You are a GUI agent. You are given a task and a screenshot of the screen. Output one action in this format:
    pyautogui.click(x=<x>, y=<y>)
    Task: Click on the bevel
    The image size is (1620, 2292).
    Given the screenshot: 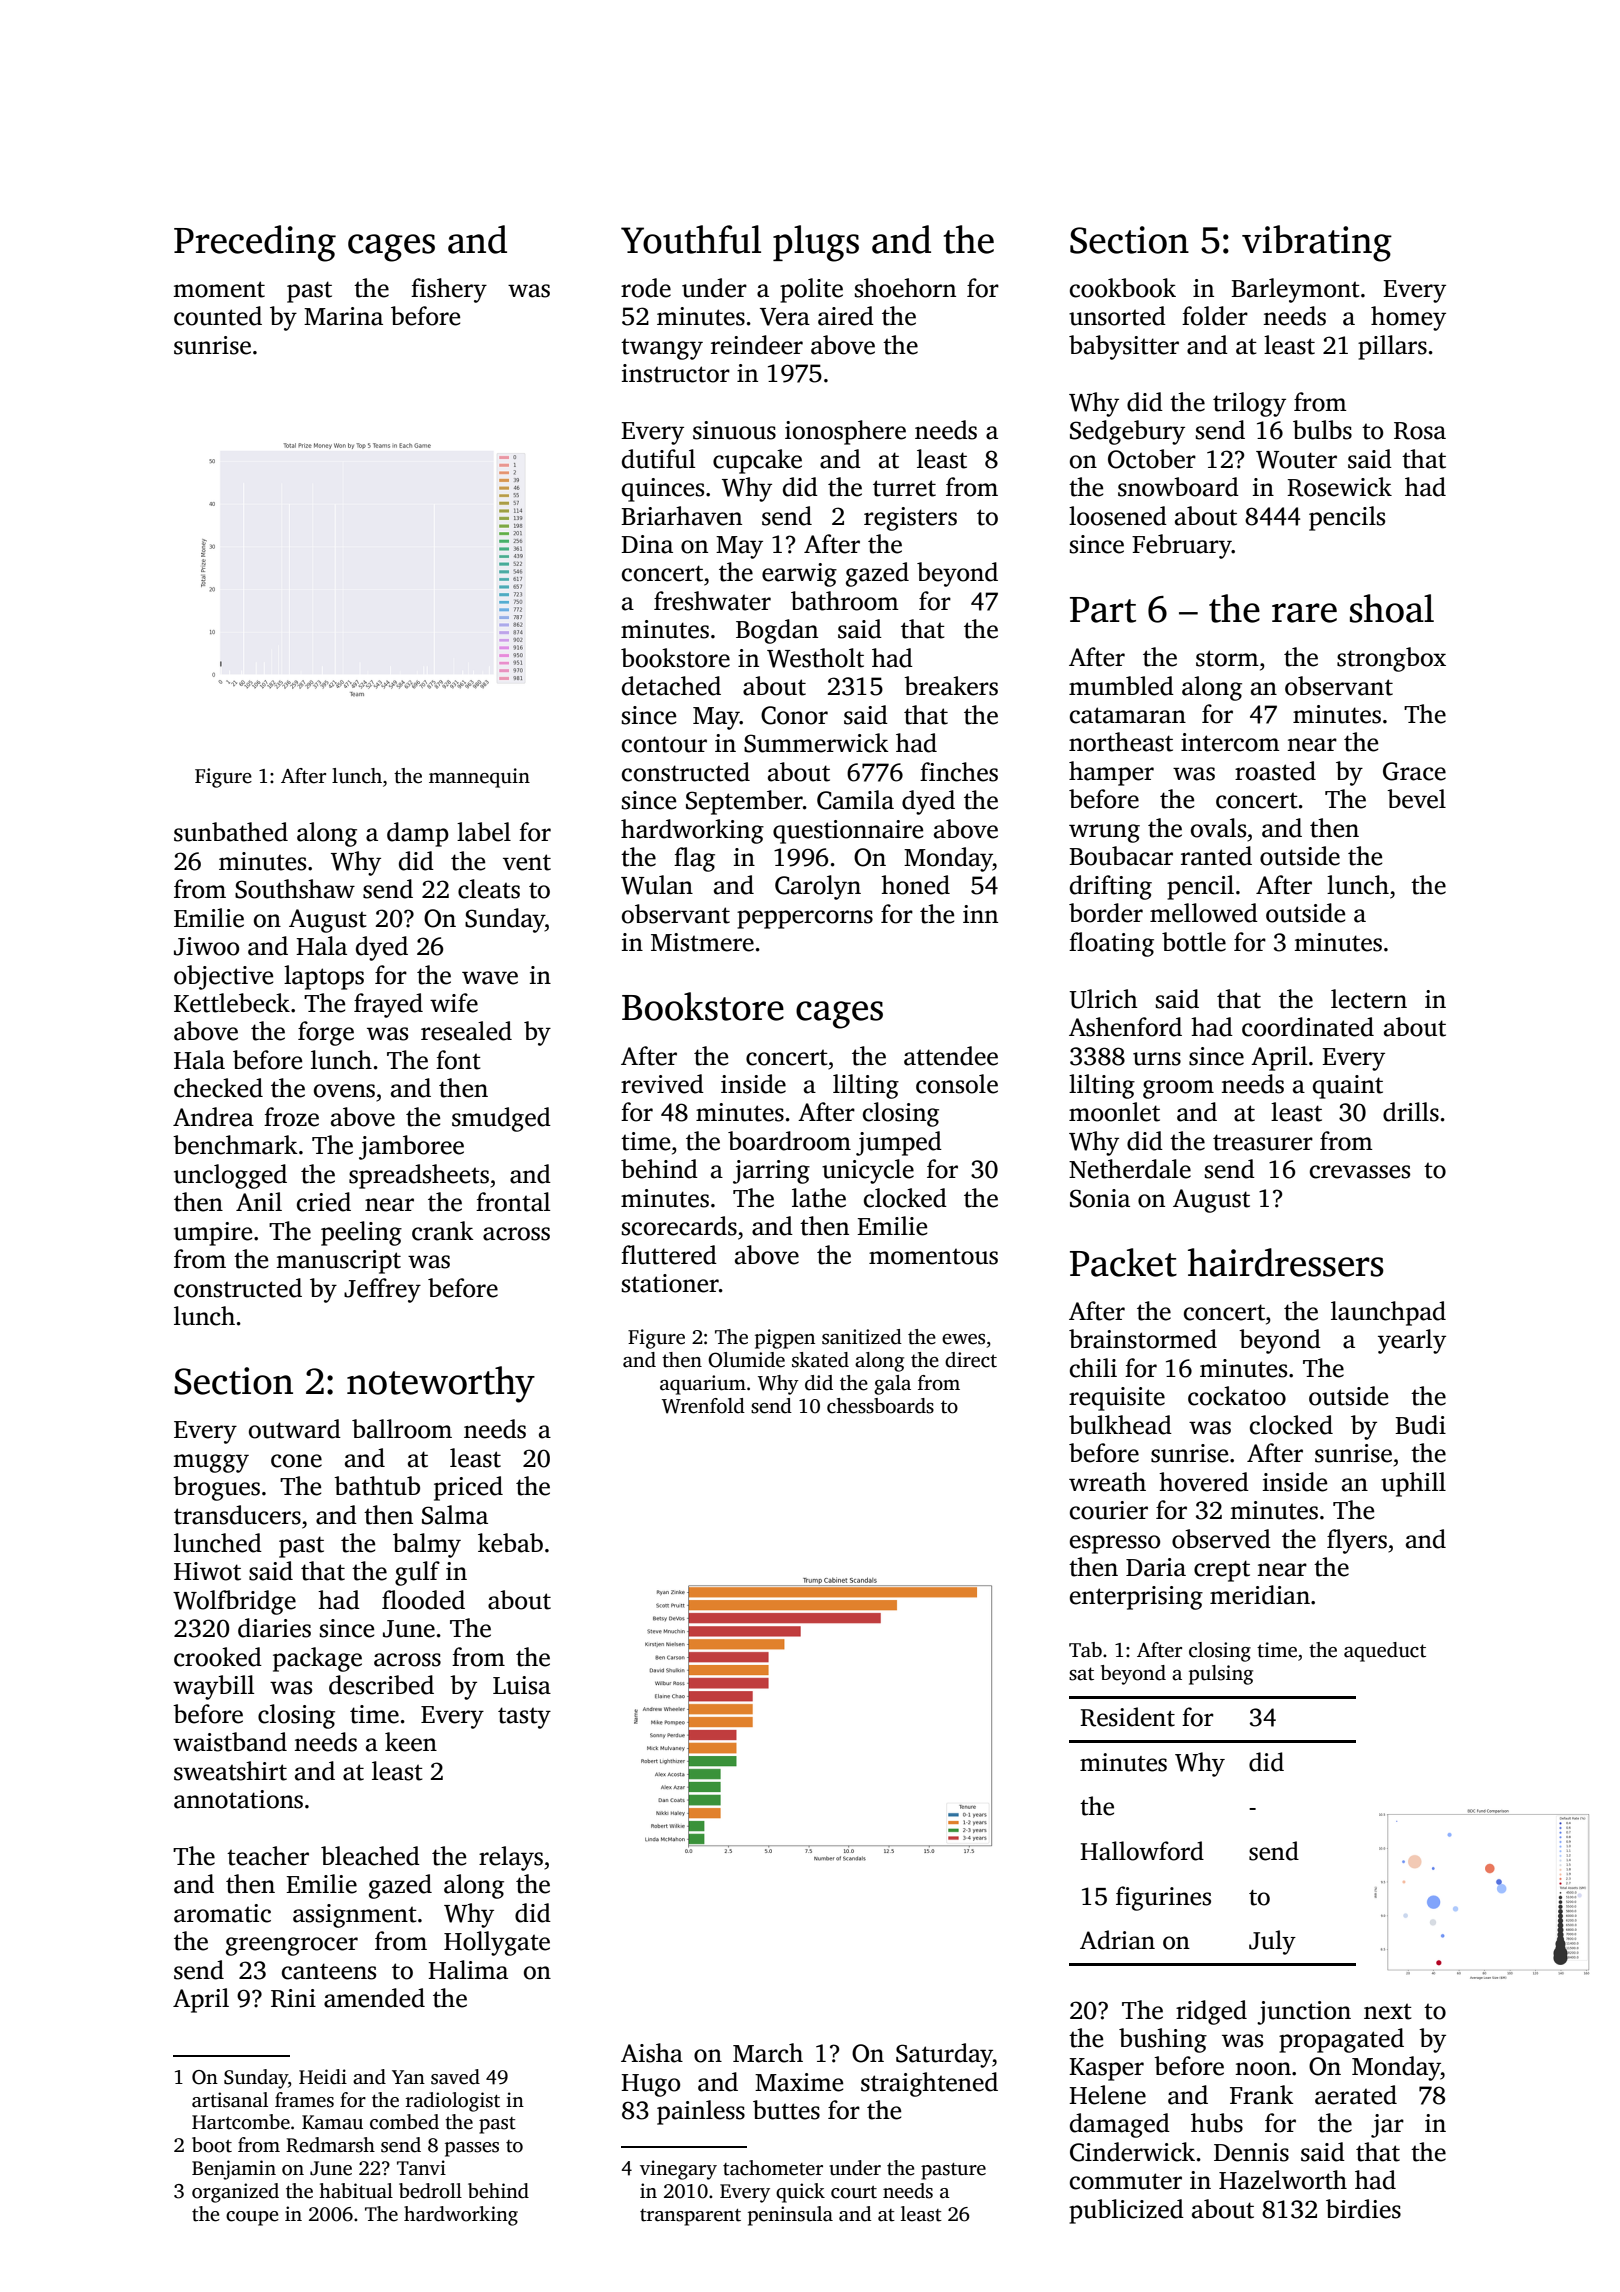 What is the action you would take?
    pyautogui.click(x=1416, y=799)
